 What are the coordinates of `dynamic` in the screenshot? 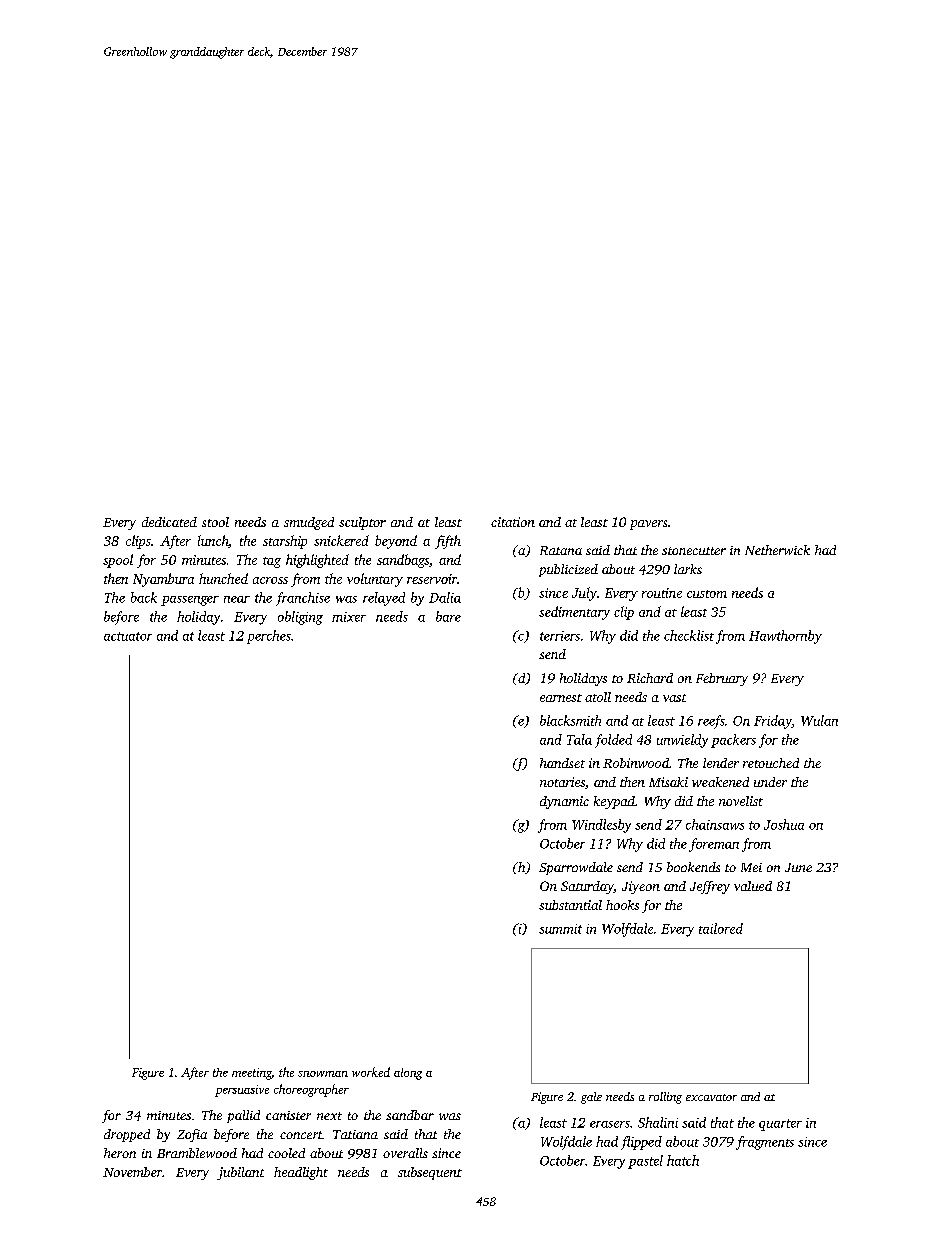 It's located at (564, 802).
